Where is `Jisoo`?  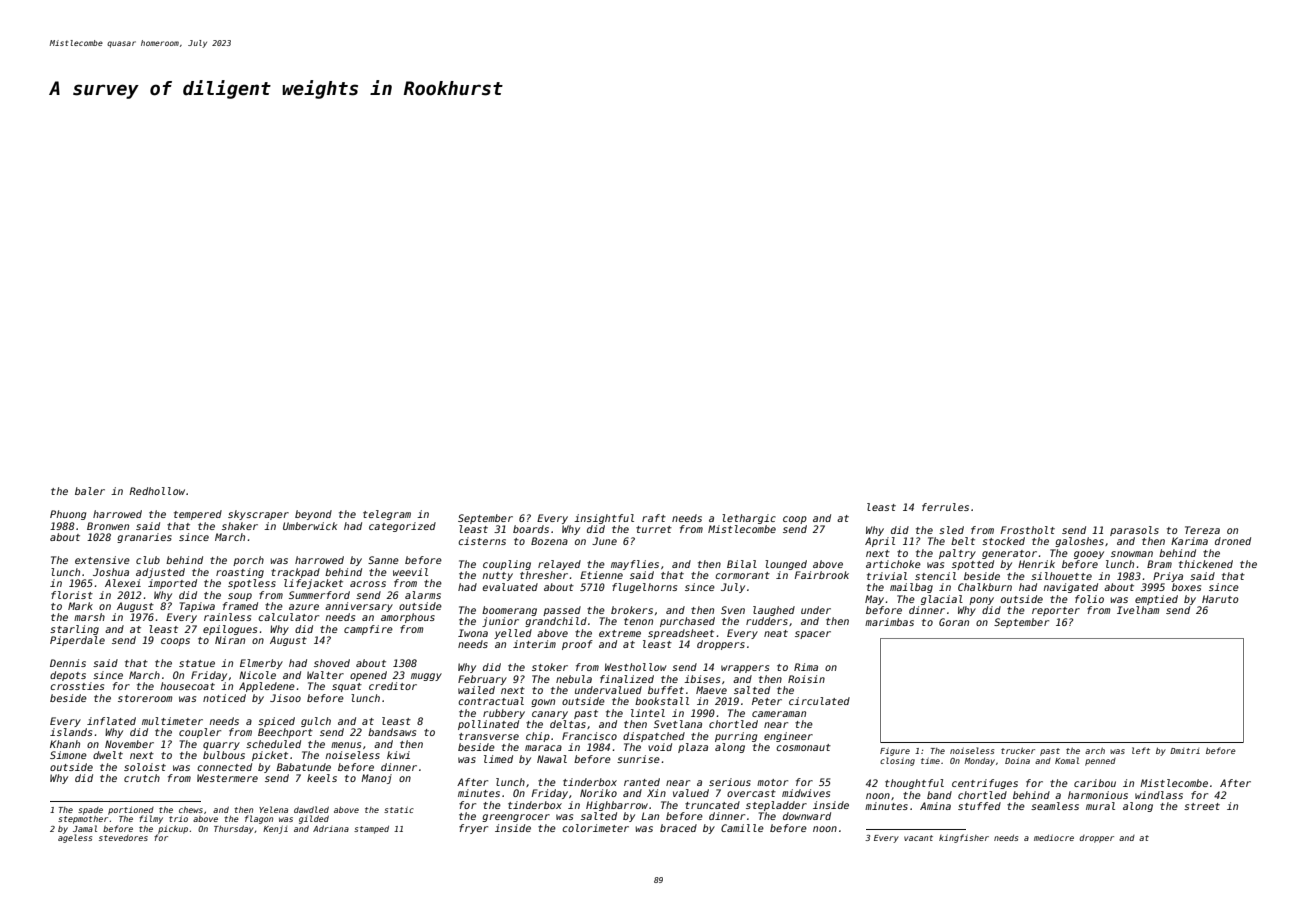 Jisoo is located at coordinates (285, 698).
